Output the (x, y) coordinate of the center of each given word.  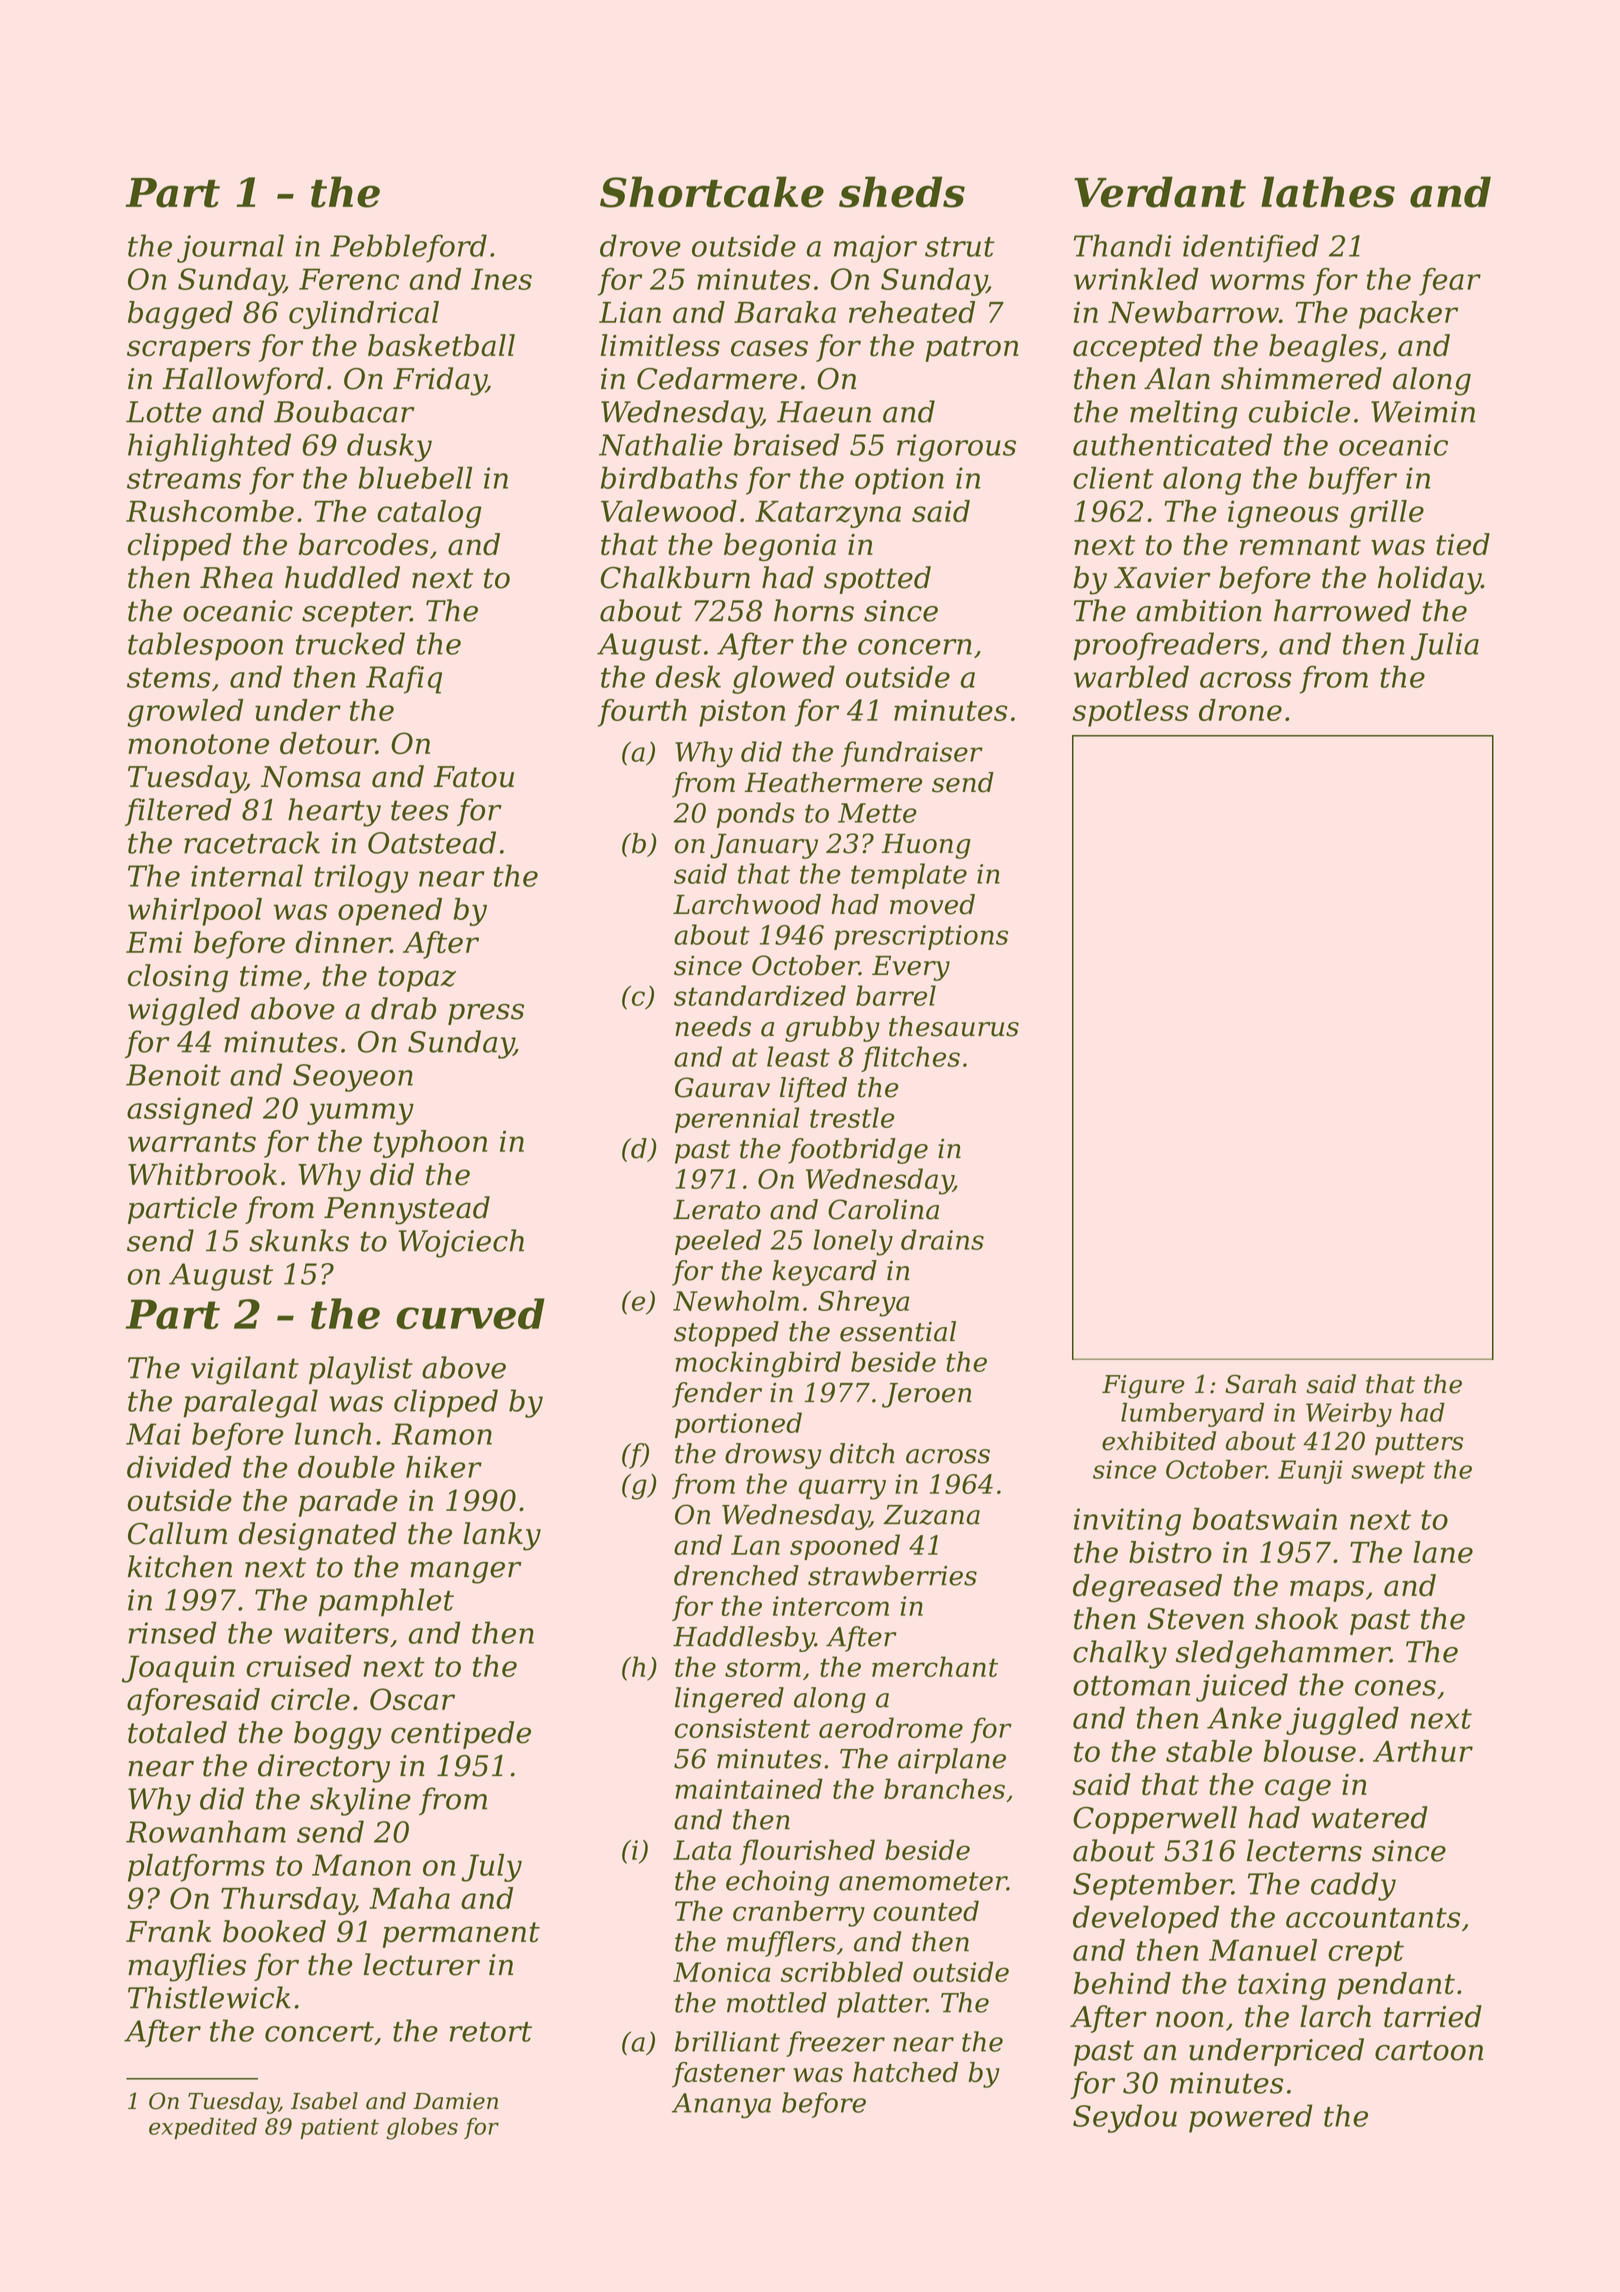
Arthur (1423, 1751)
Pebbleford (408, 248)
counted (926, 1910)
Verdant (1160, 192)
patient (339, 2128)
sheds (902, 192)
